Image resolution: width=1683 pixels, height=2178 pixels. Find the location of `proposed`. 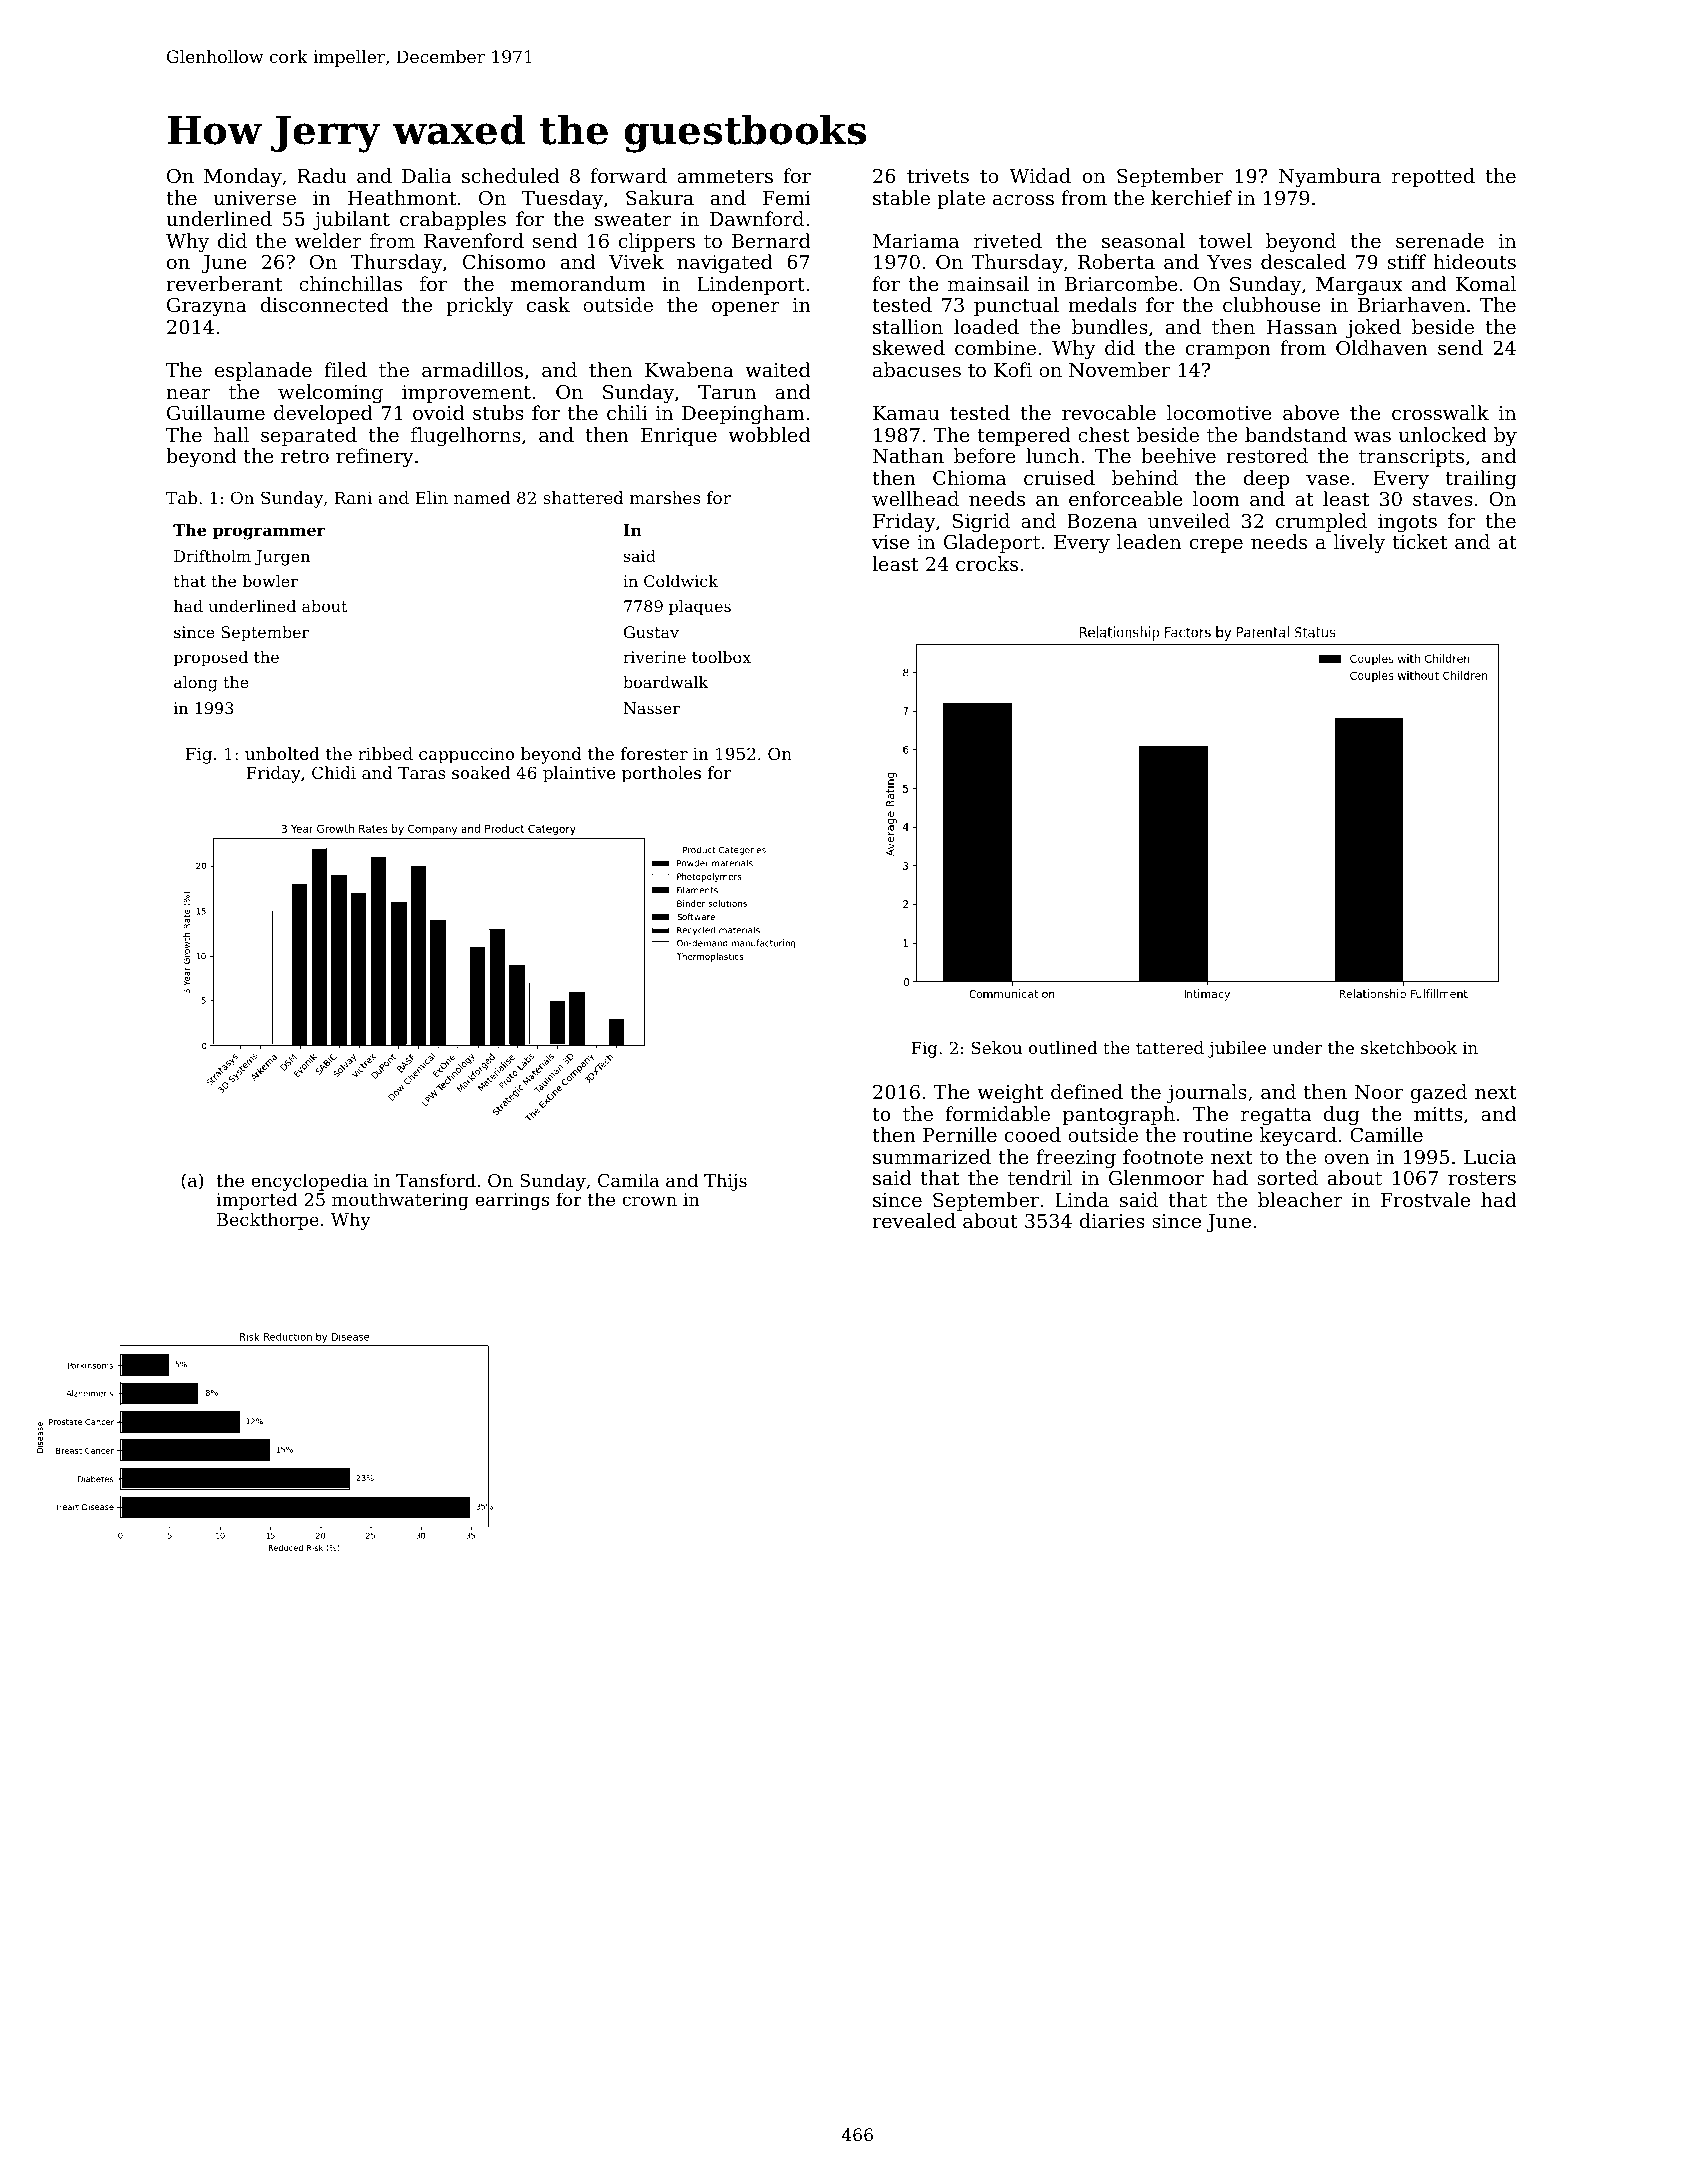

proposed is located at coordinates (211, 659).
